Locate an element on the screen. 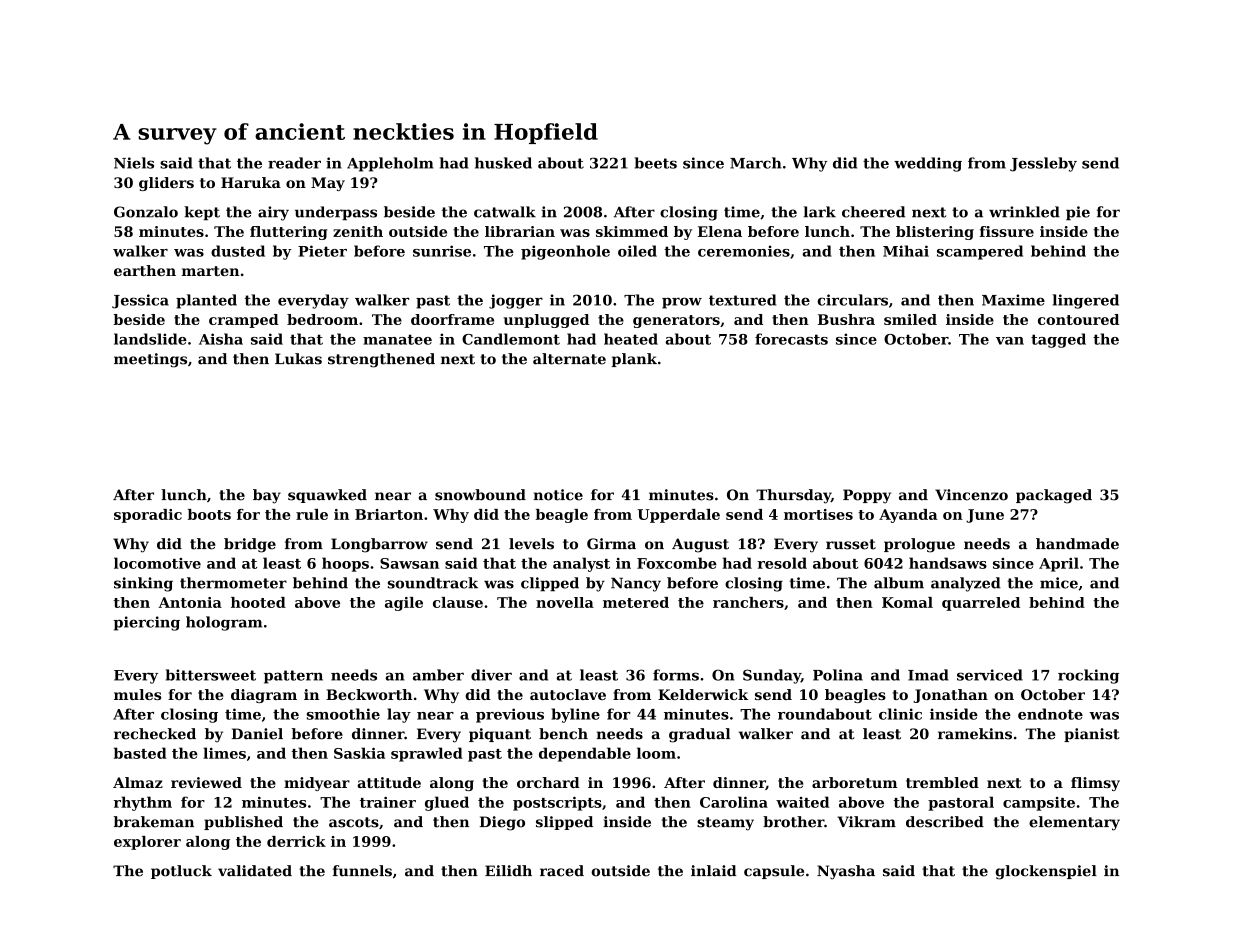 This screenshot has height=952, width=1233. Elena is located at coordinates (720, 231).
